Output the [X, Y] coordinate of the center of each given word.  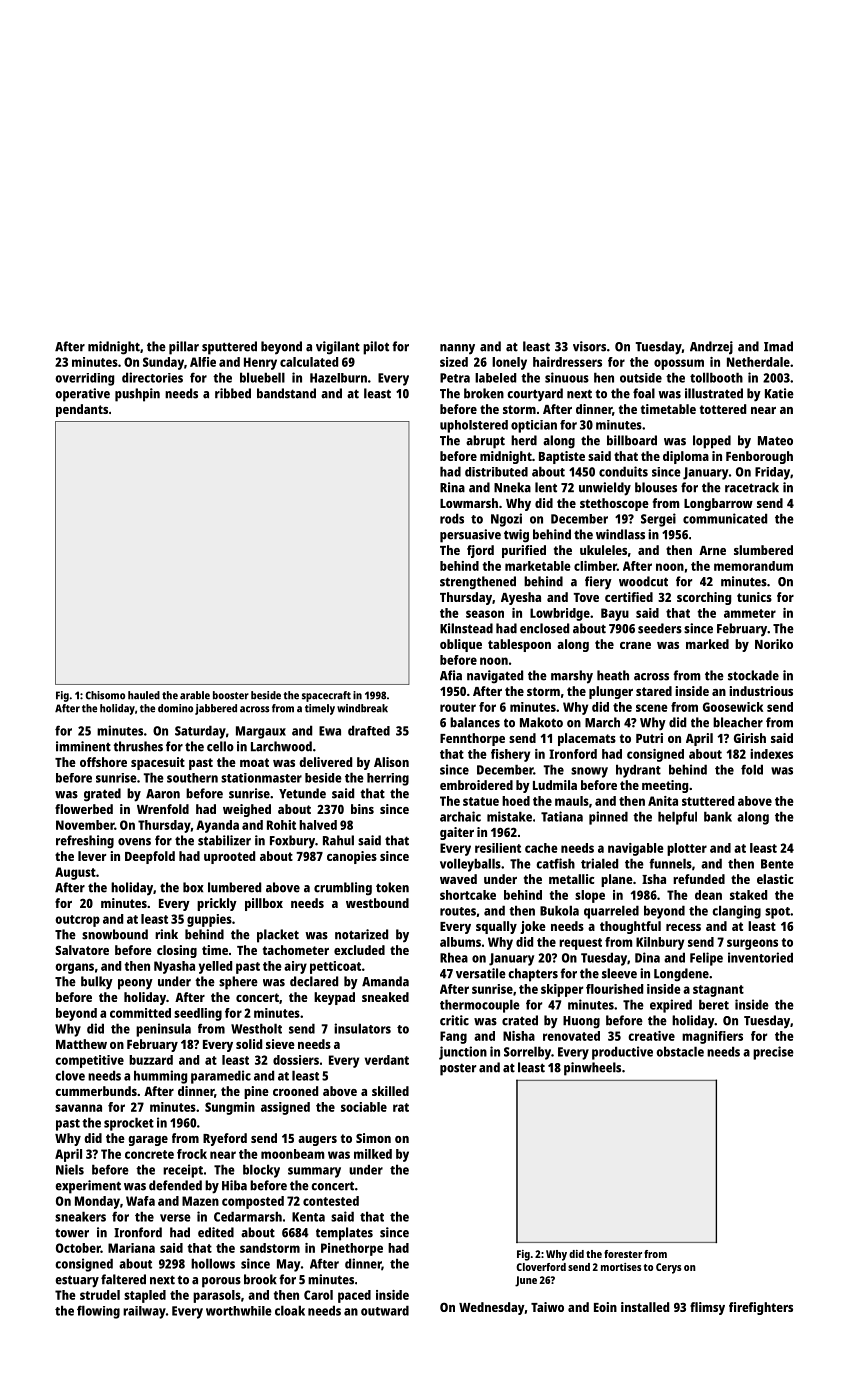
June [526, 1281]
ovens [134, 842]
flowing [98, 1312]
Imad [778, 346]
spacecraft [326, 696]
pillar [184, 348]
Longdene [681, 975]
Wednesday [492, 1308]
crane [635, 645]
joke [533, 927]
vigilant [338, 348]
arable [195, 695]
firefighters [761, 1308]
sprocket [129, 1124]
